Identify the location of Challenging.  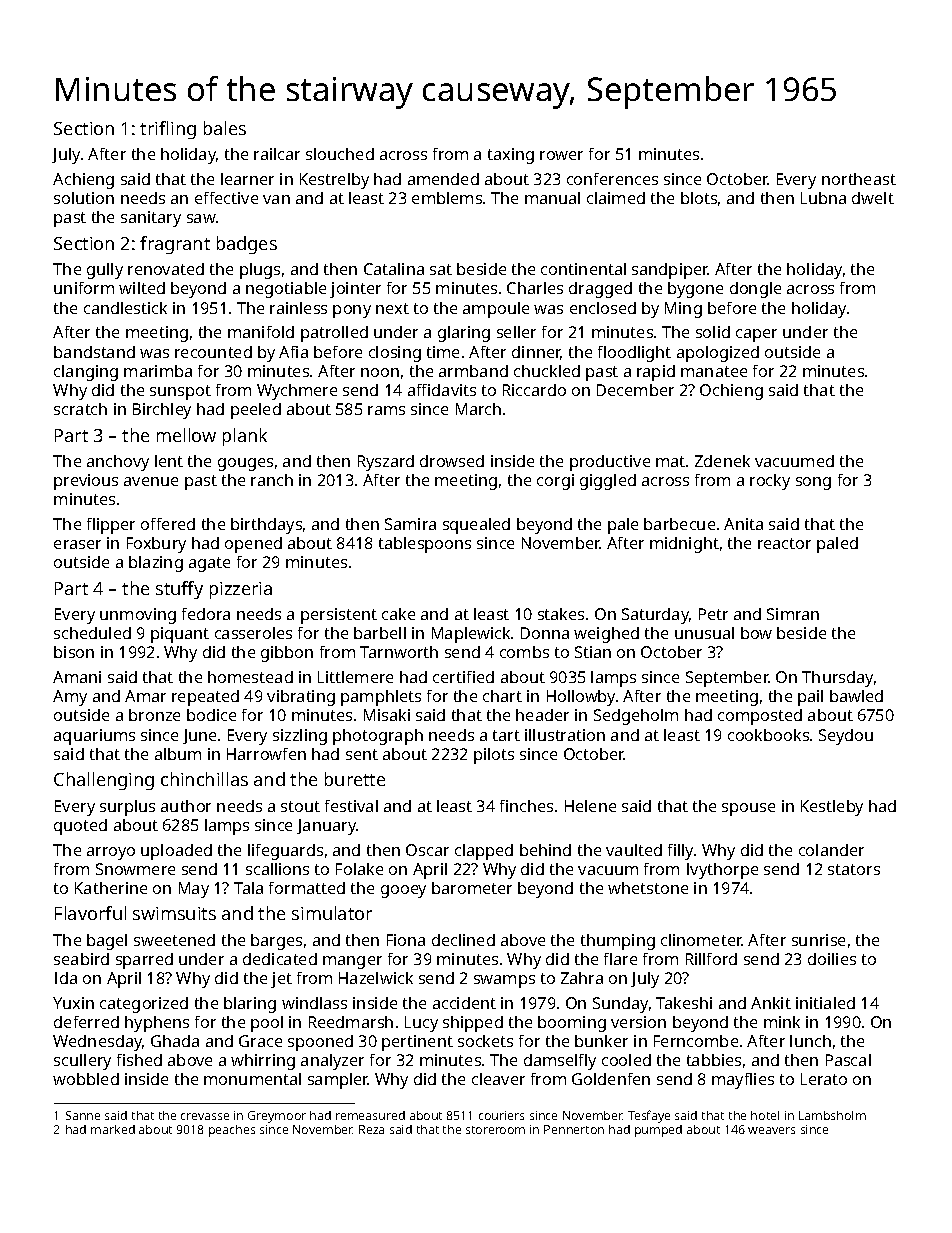
(104, 781).
